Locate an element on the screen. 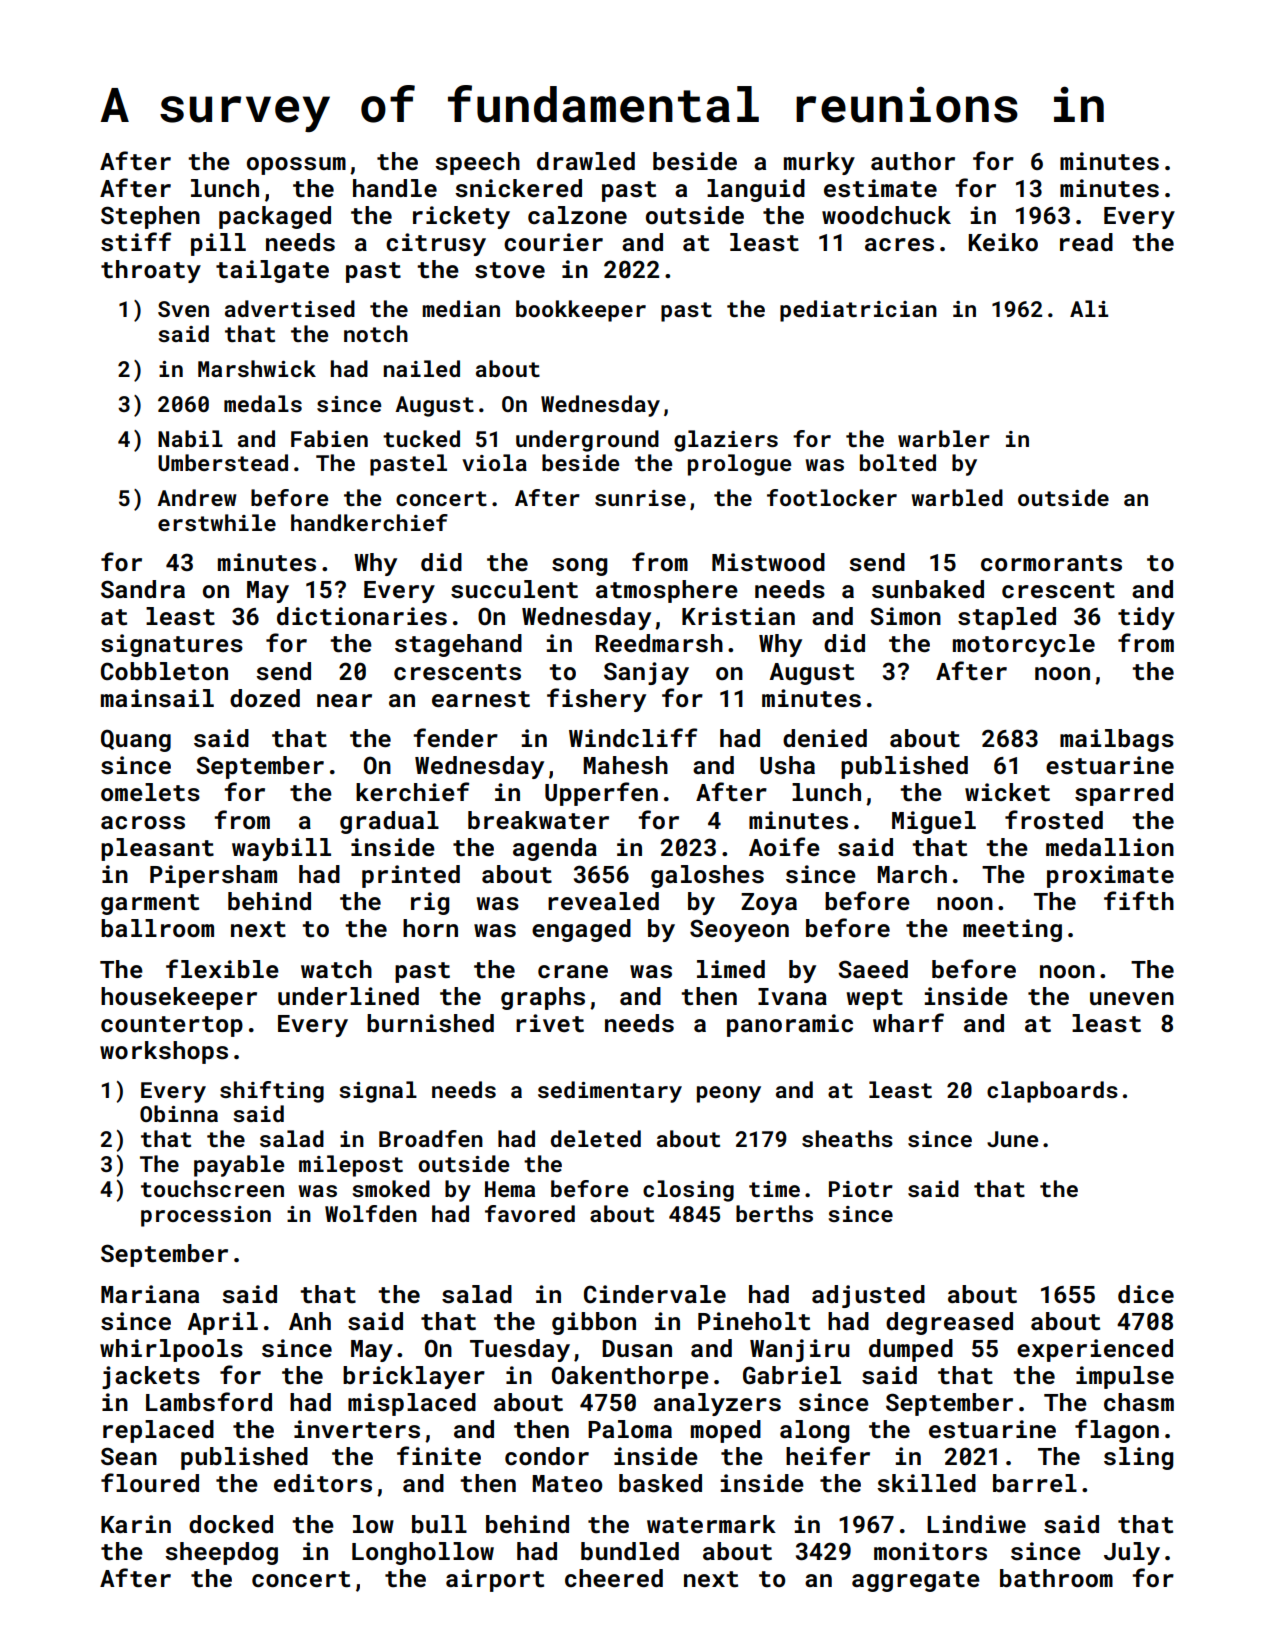 Image resolution: width=1275 pixels, height=1651 pixels. Sandra is located at coordinates (143, 589).
